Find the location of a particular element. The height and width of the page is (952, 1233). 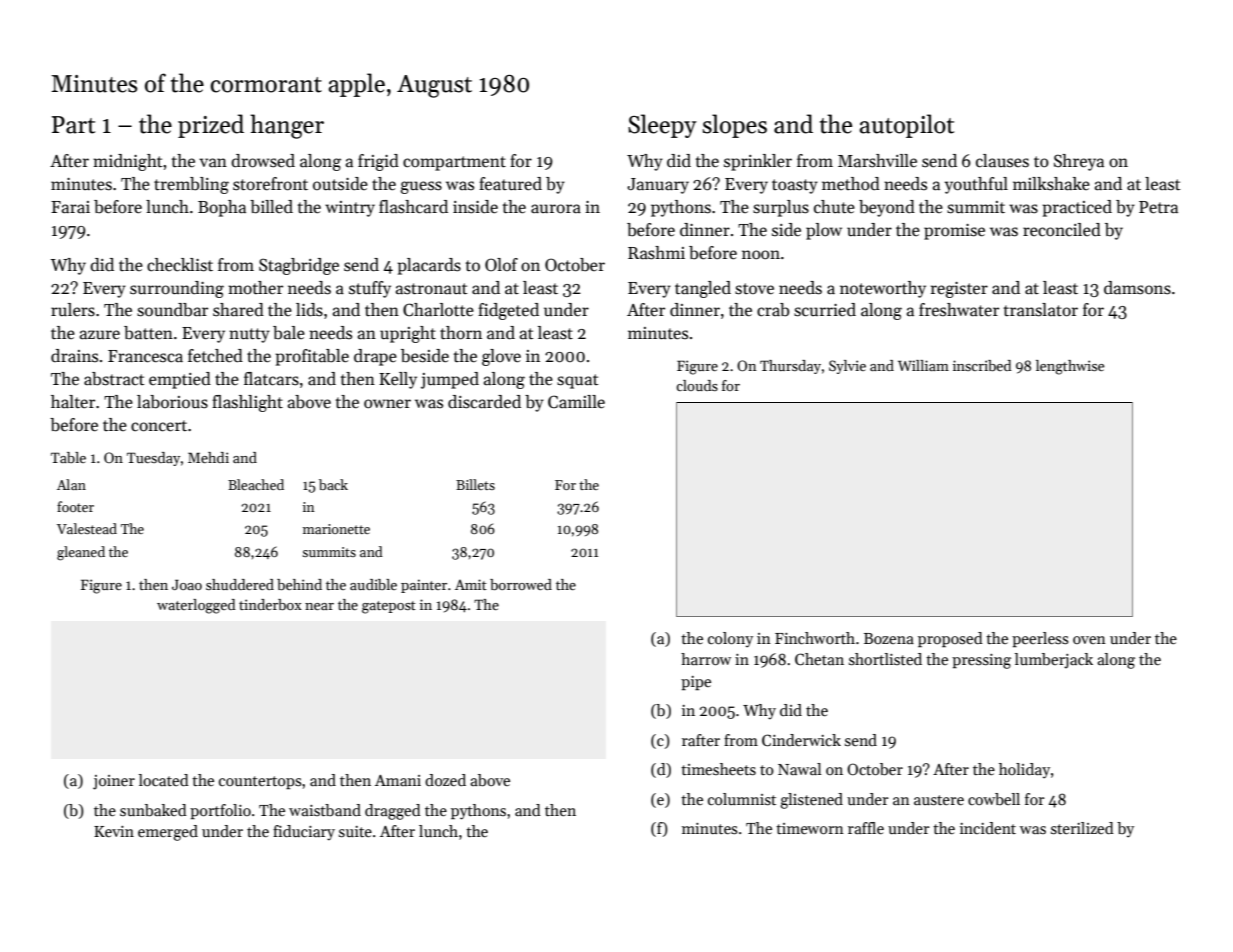

timeworn is located at coordinates (810, 828).
